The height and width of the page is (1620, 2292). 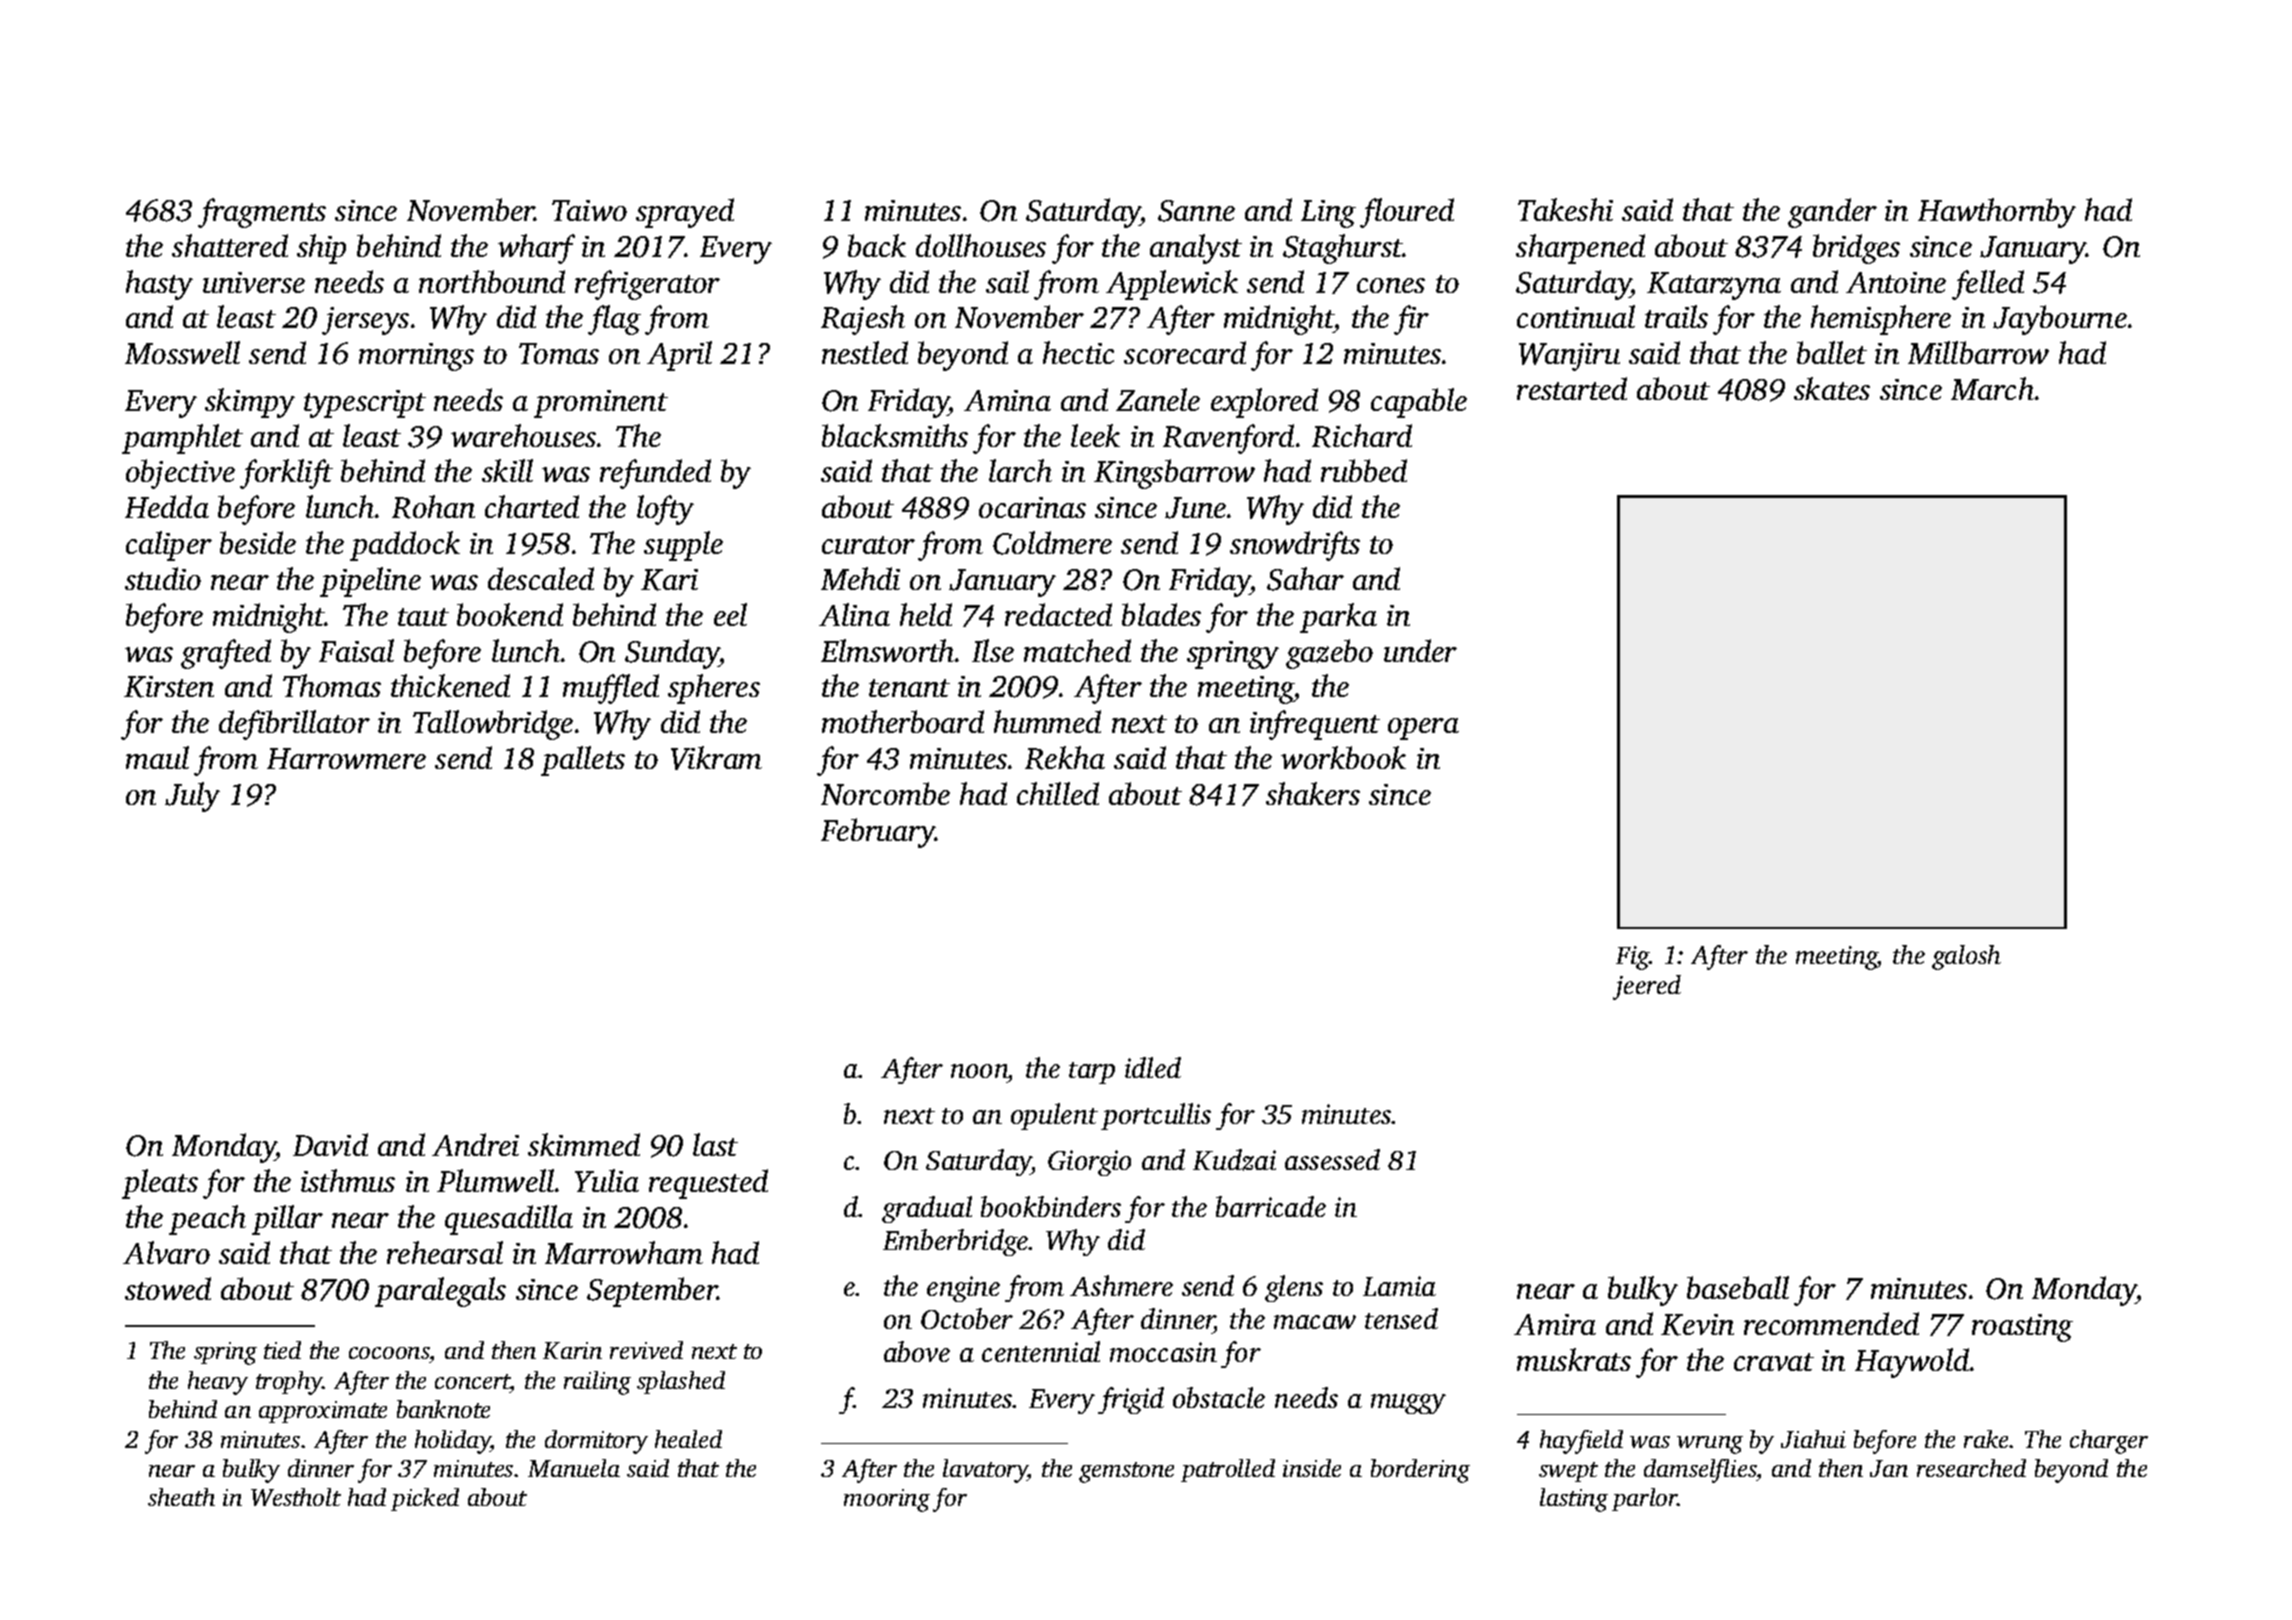 What do you see at coordinates (1407, 213) in the page?
I see `floured` at bounding box center [1407, 213].
